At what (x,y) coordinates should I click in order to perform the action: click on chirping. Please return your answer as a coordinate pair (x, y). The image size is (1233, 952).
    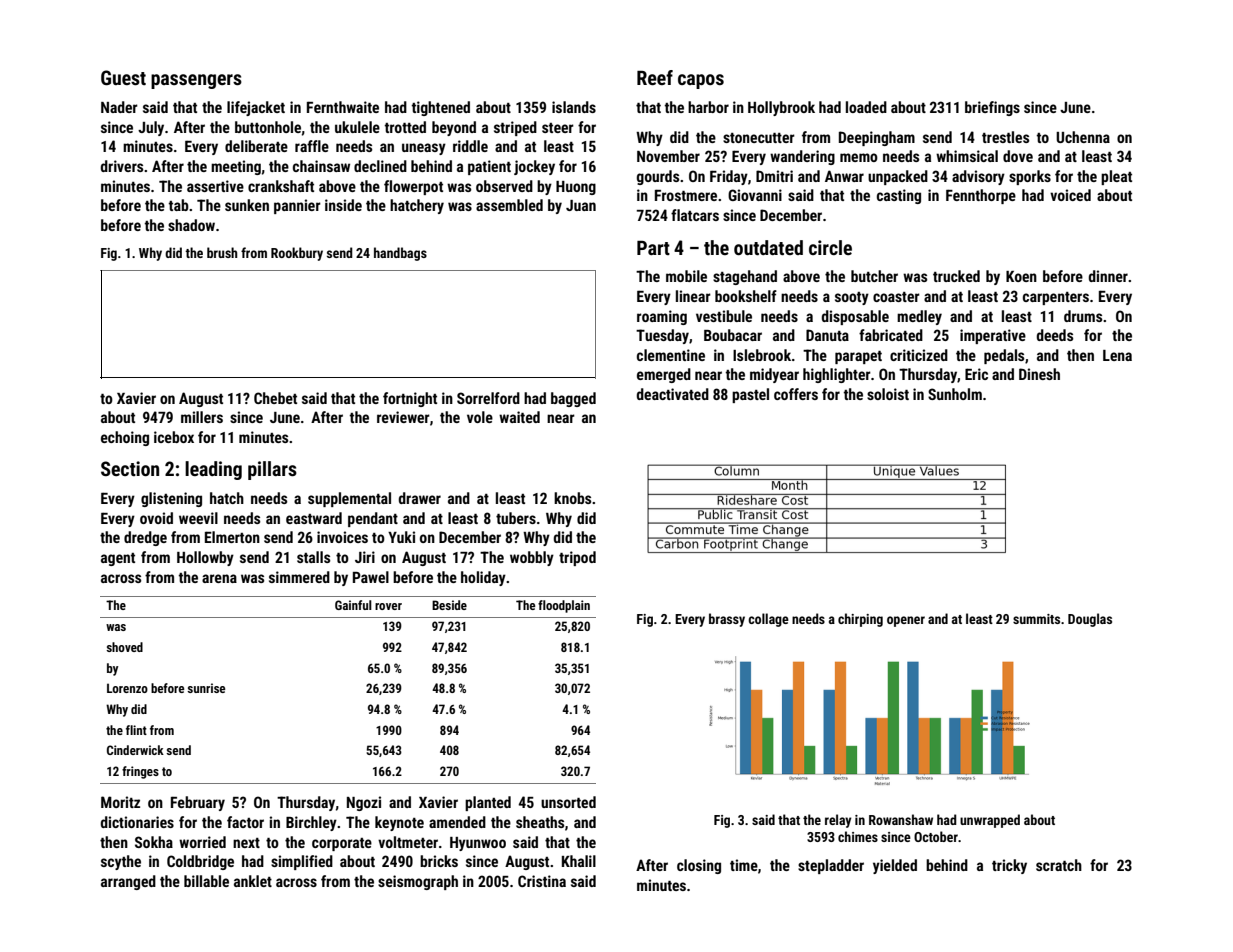
    Looking at the image, I should click on (860, 620).
